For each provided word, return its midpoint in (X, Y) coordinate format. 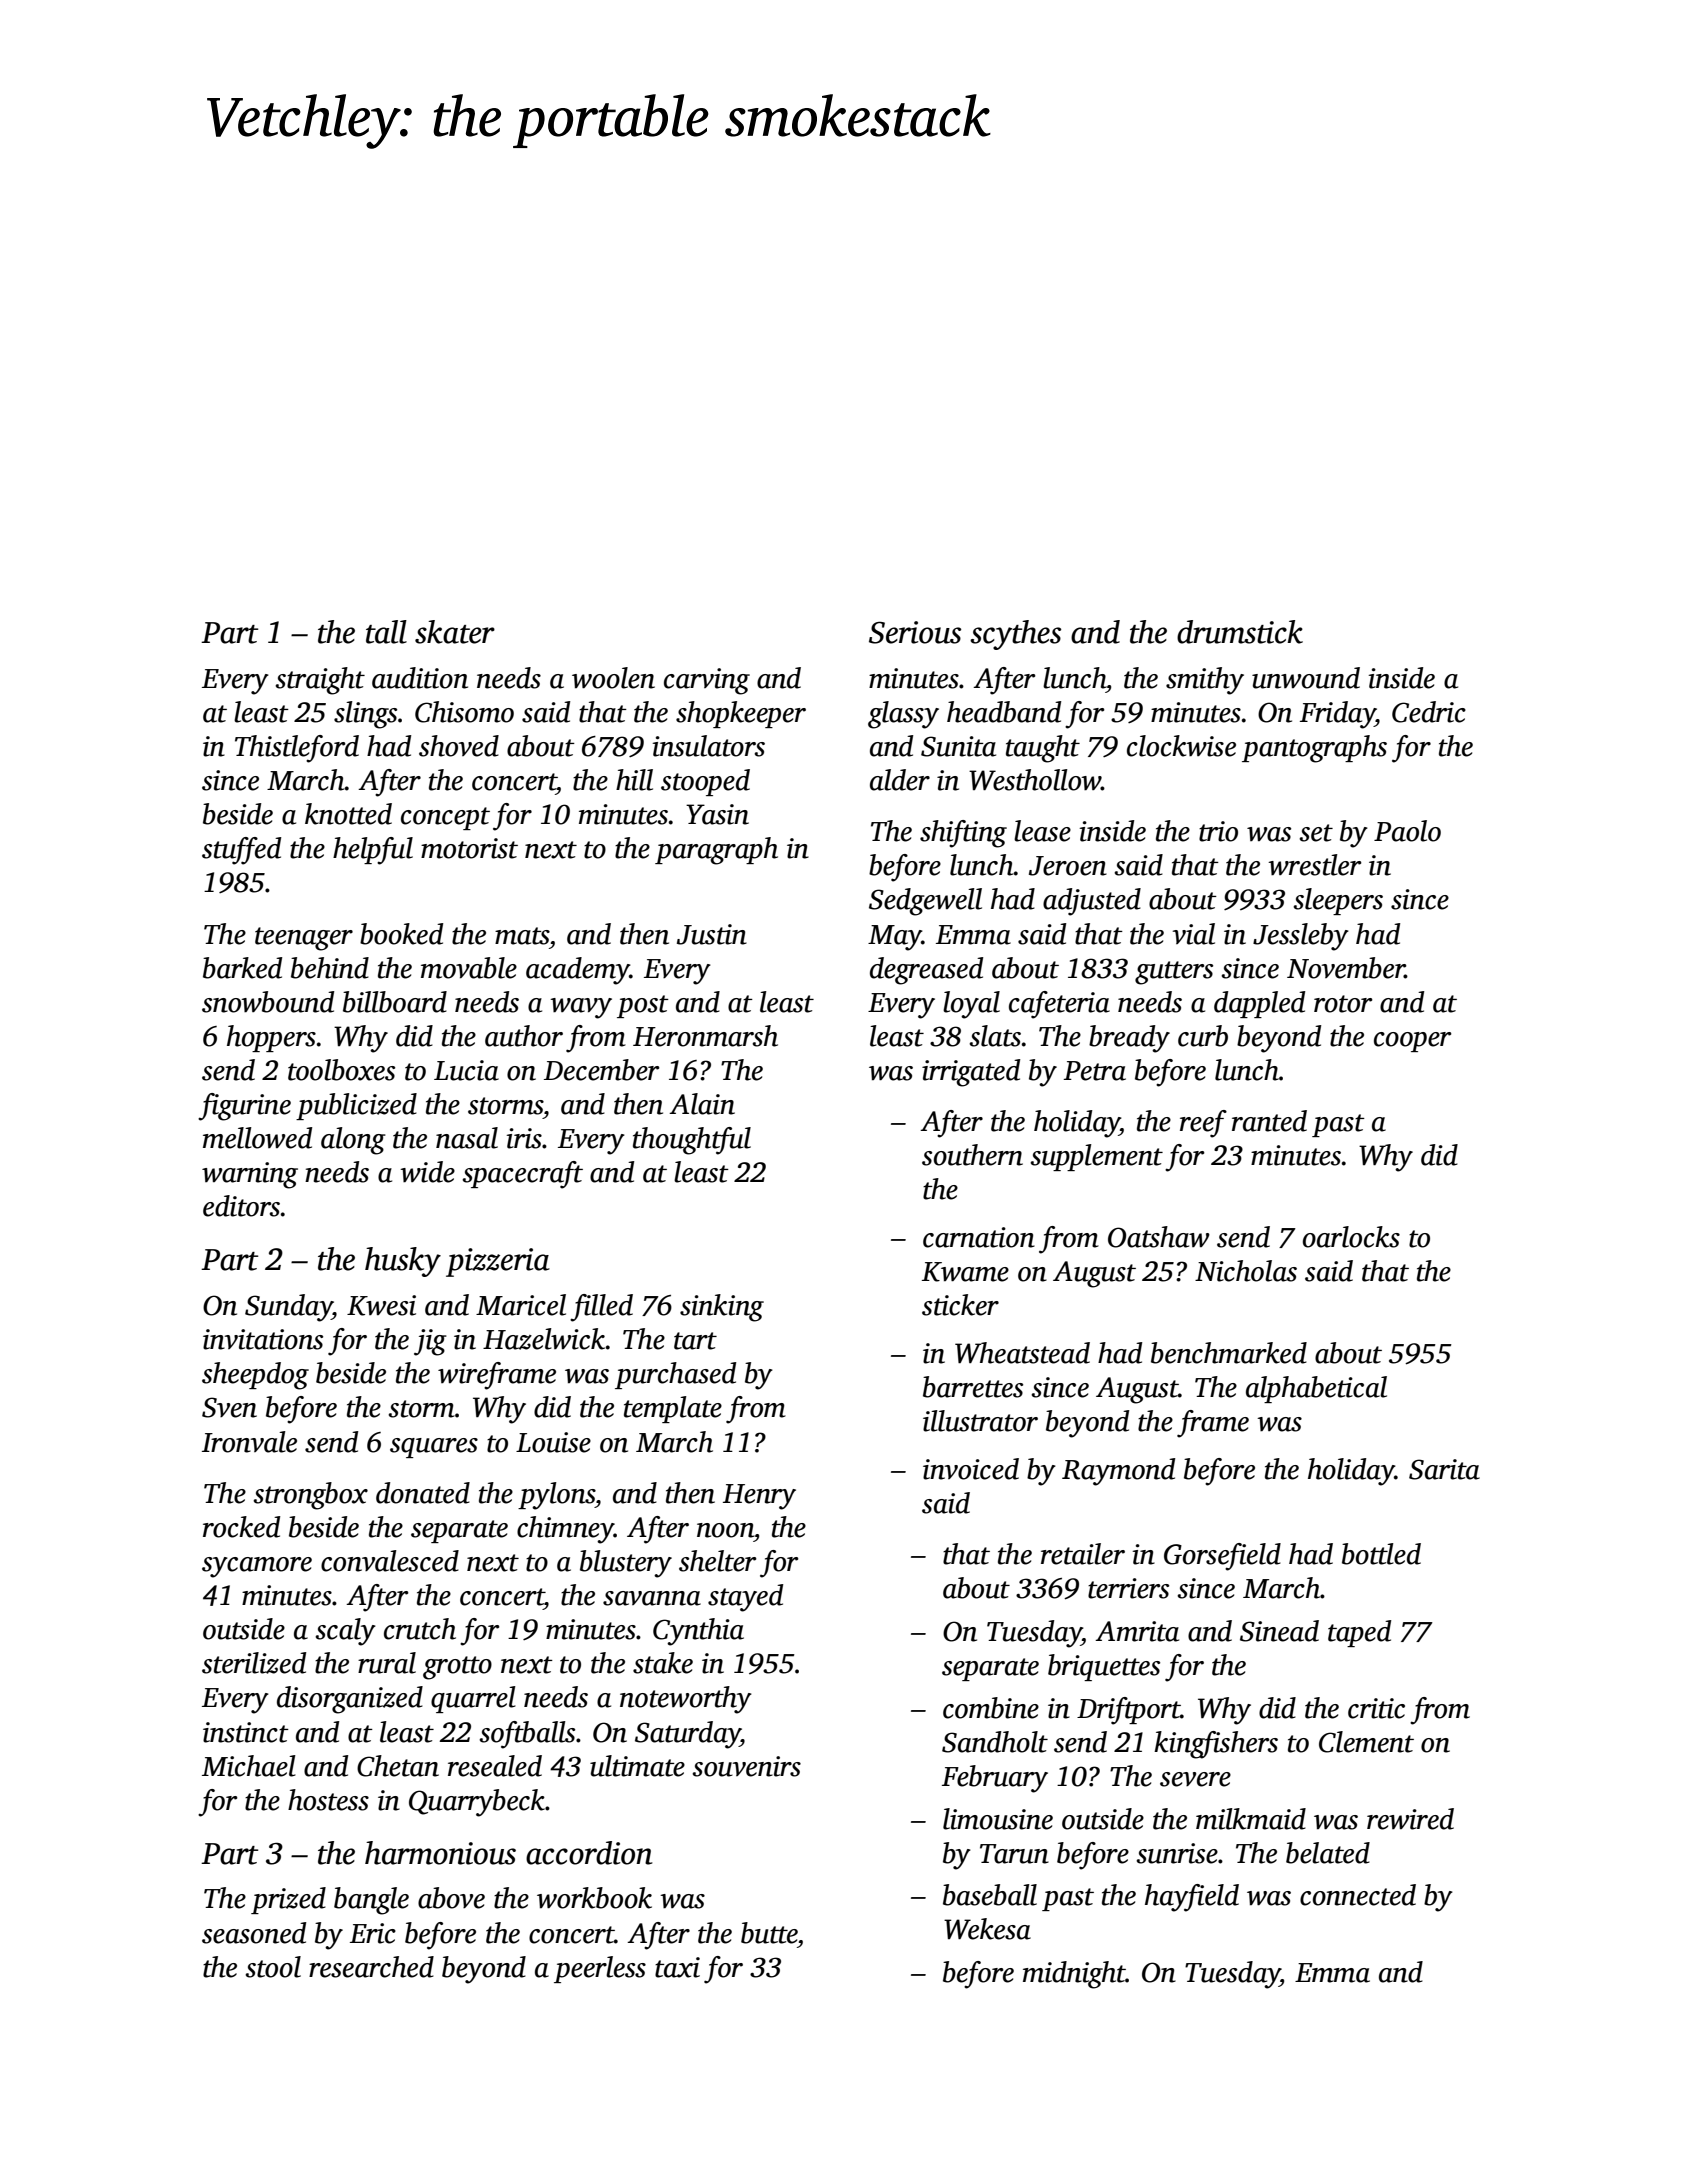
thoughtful (692, 1141)
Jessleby (1301, 937)
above (451, 1898)
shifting (963, 834)
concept (445, 818)
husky (403, 1262)
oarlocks (1351, 1237)
